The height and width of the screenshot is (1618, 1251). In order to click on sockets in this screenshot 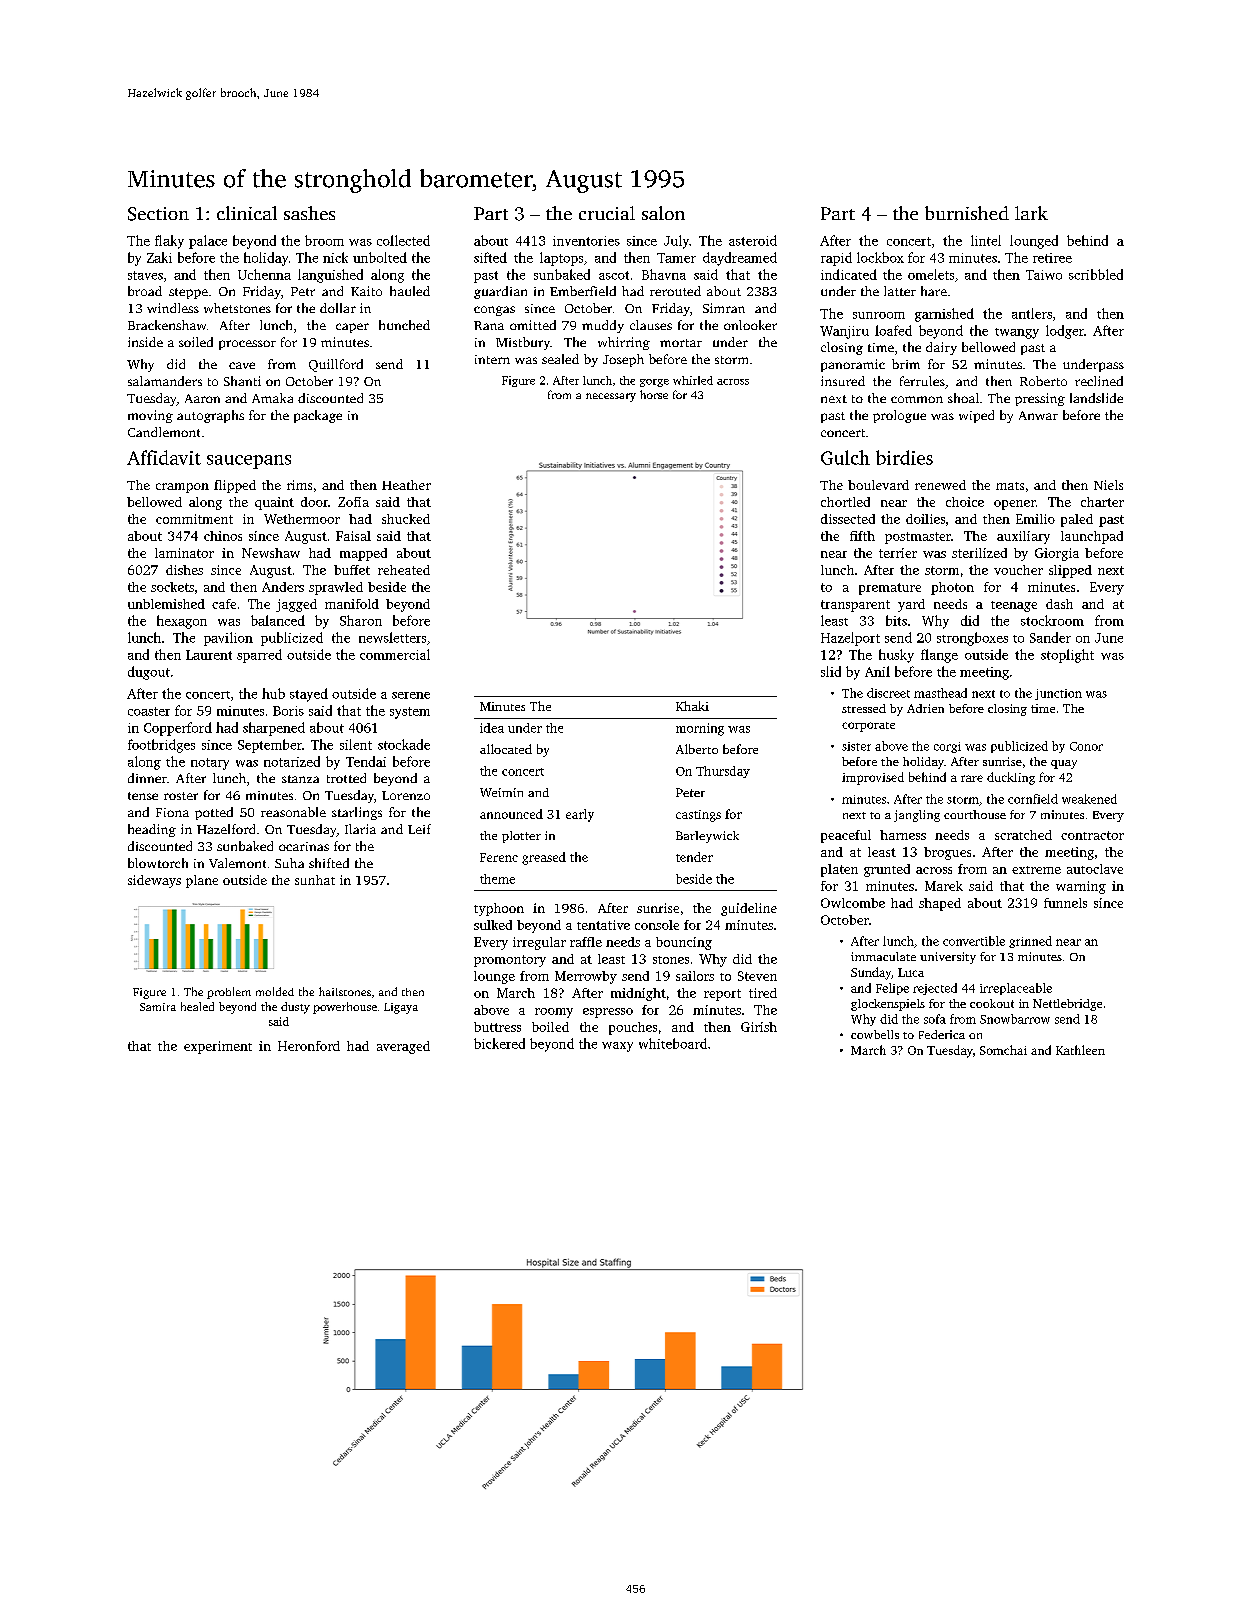, I will do `click(172, 587)`.
